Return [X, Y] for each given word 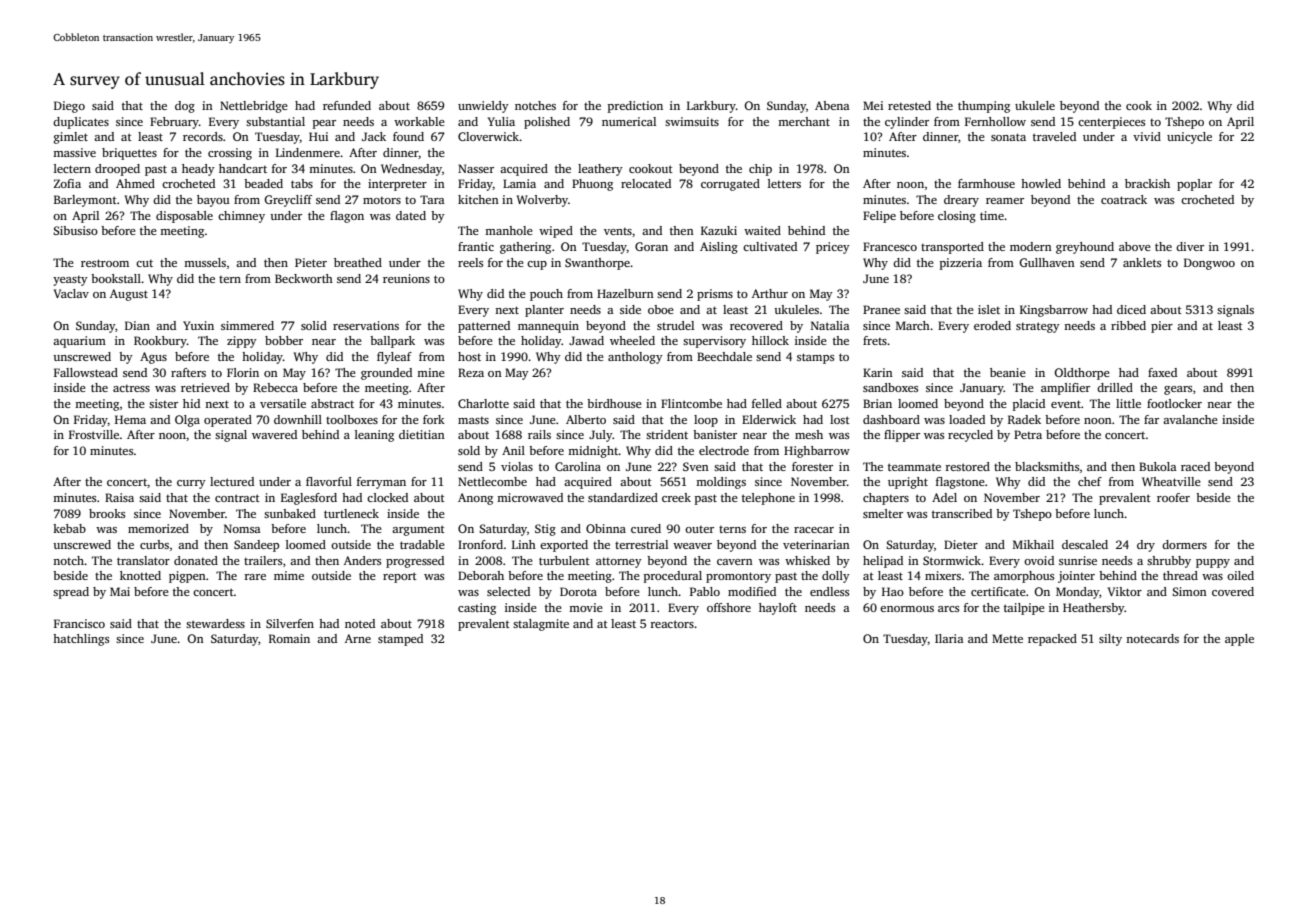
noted [360, 623]
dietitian [422, 434]
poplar [1194, 185]
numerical [629, 121]
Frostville [94, 434]
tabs [302, 183]
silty [1110, 640]
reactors [672, 624]
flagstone [960, 483]
